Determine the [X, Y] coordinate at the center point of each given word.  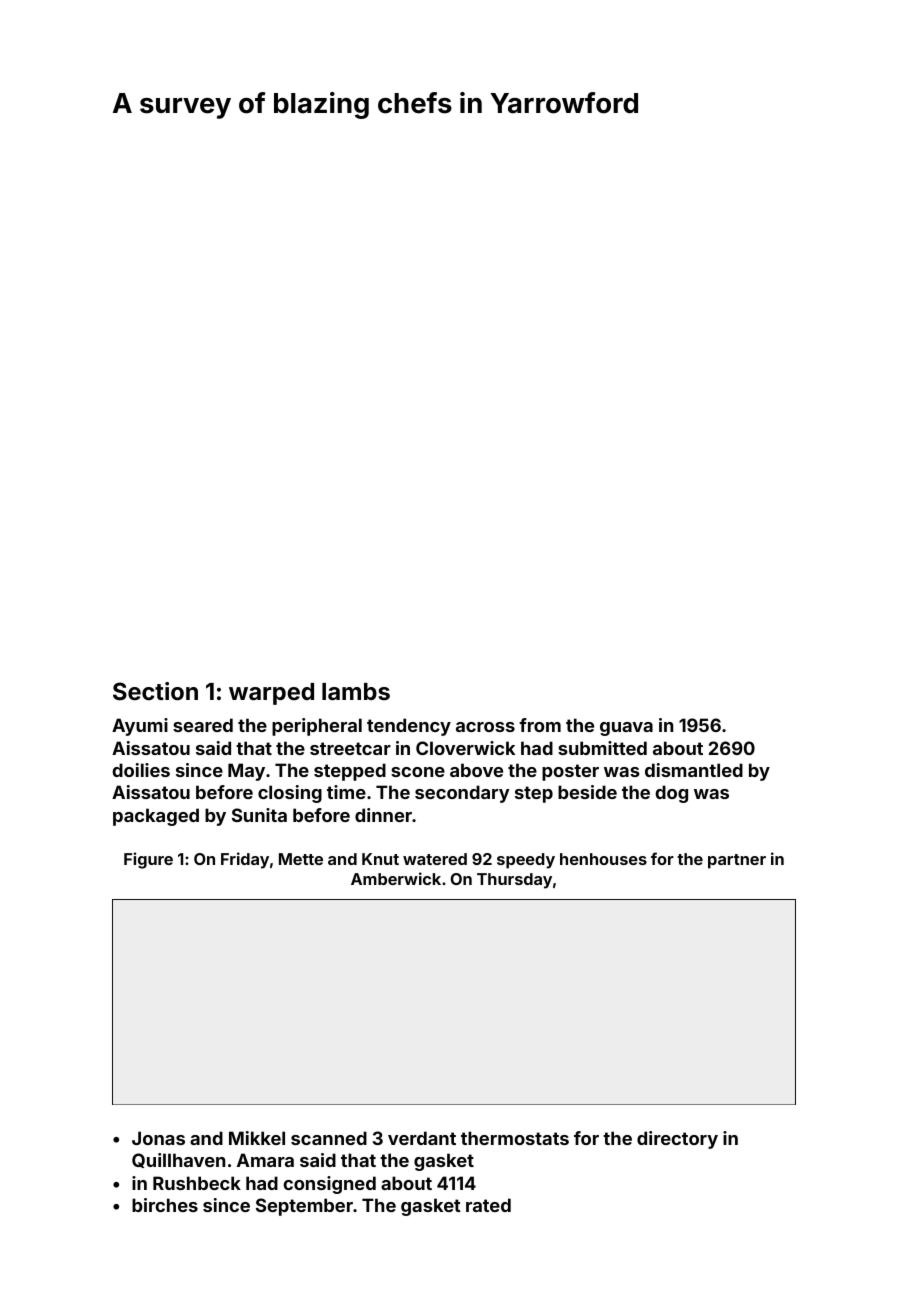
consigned [330, 1185]
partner [737, 861]
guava [626, 729]
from [540, 725]
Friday [245, 860]
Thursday [514, 881]
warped [271, 694]
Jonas [158, 1138]
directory [677, 1140]
